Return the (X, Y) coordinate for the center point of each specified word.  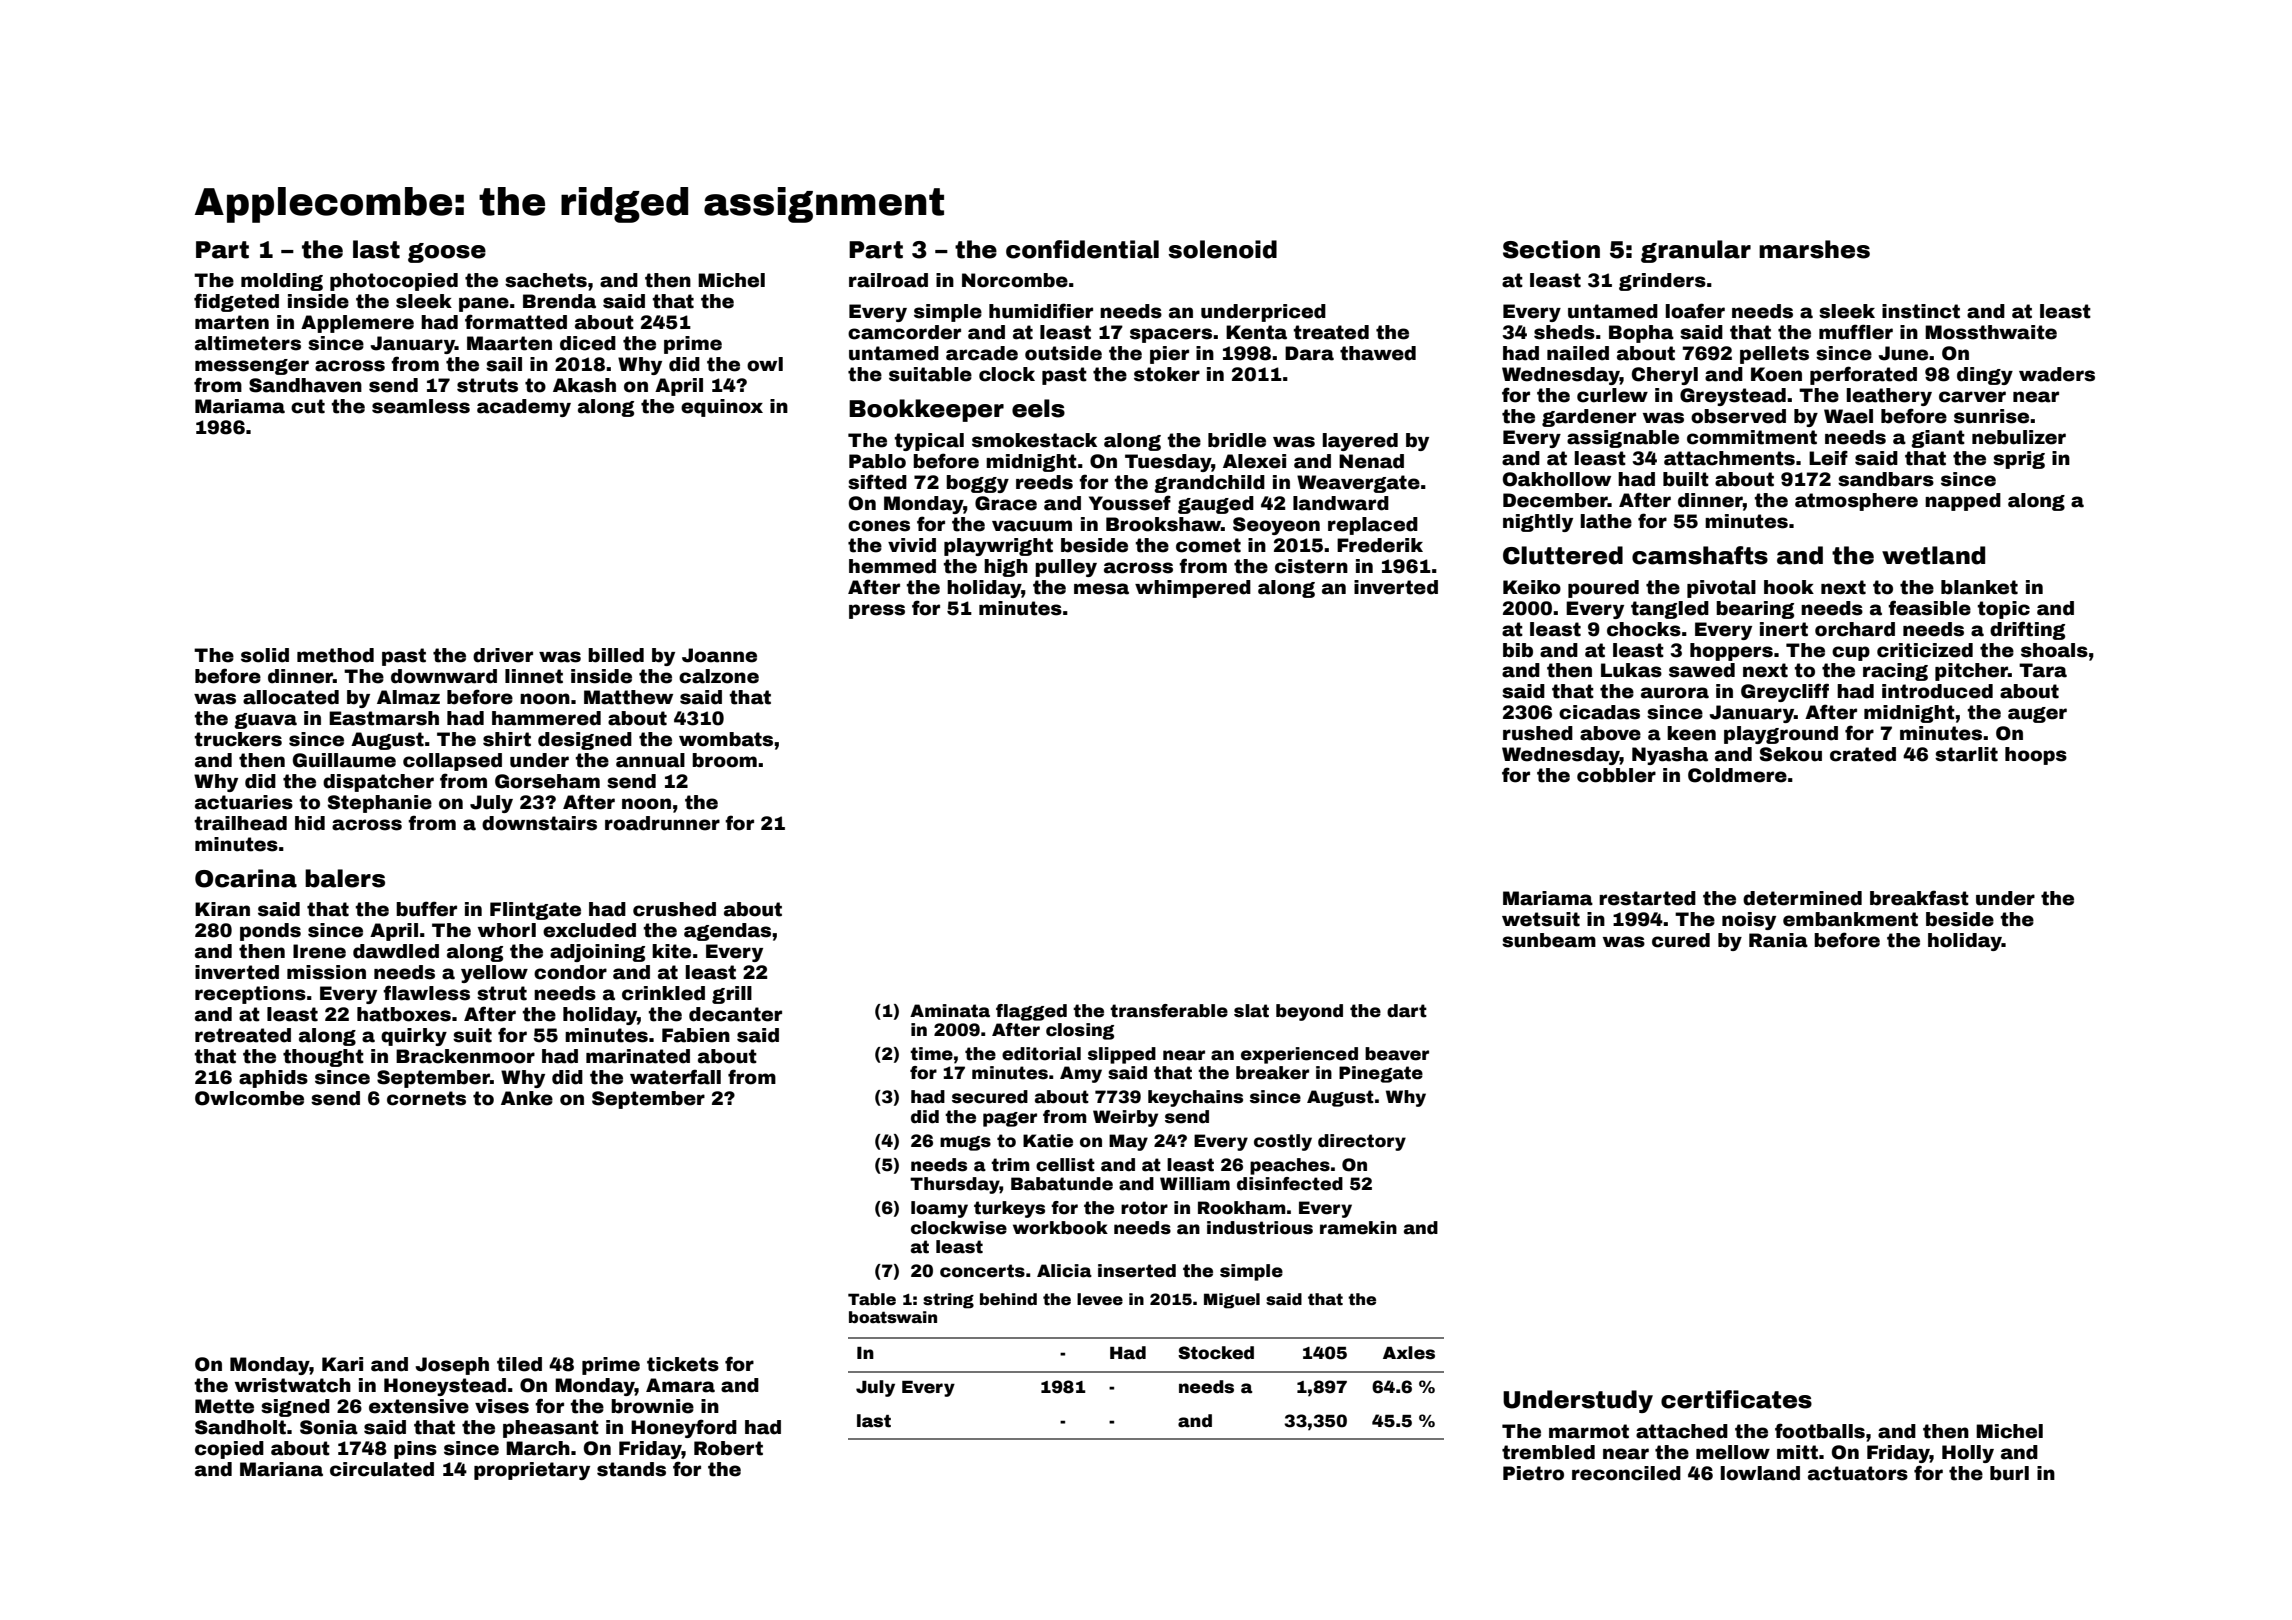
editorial (1041, 1054)
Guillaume (344, 760)
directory (1362, 1142)
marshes (1814, 249)
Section (1551, 249)
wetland (1933, 555)
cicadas (1599, 712)
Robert (728, 1448)
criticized (1925, 650)
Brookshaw (1163, 524)
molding (282, 282)
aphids (273, 1079)
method (335, 655)
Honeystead (445, 1387)
